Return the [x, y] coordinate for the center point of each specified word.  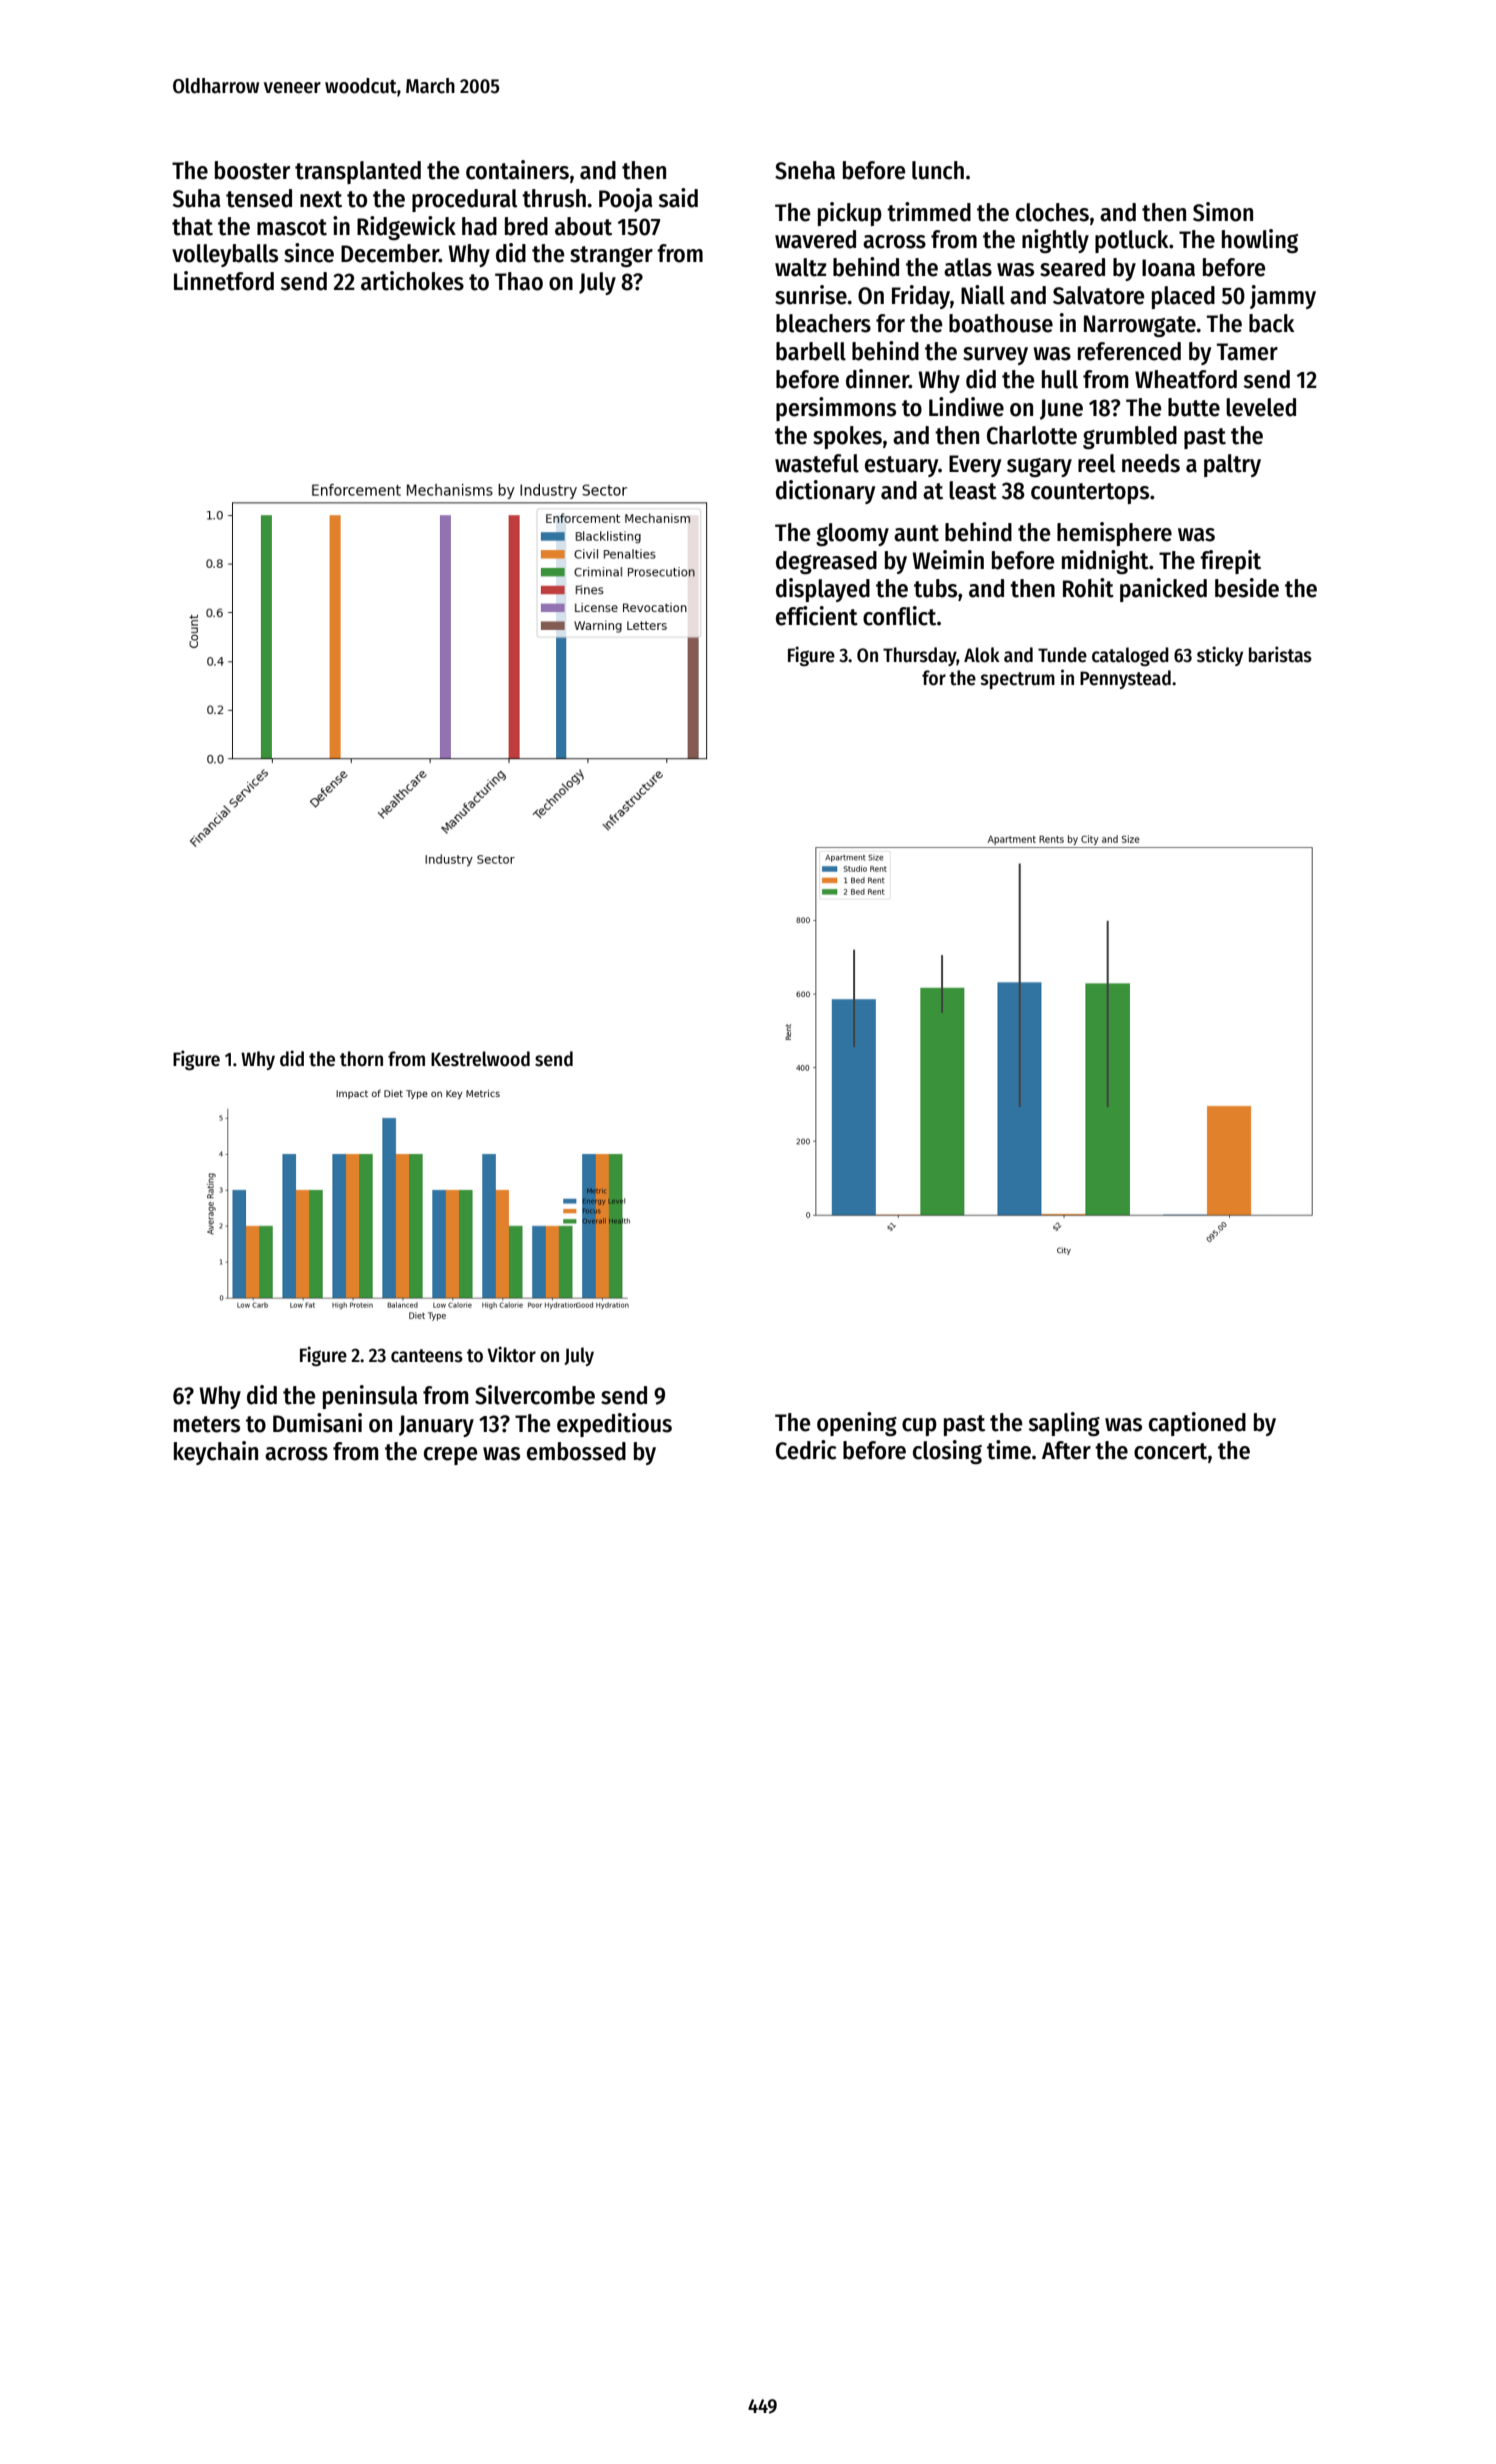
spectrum [1018, 680]
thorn [361, 1059]
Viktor [511, 1354]
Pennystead [1125, 679]
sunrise [811, 295]
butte [1194, 407]
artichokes [412, 281]
